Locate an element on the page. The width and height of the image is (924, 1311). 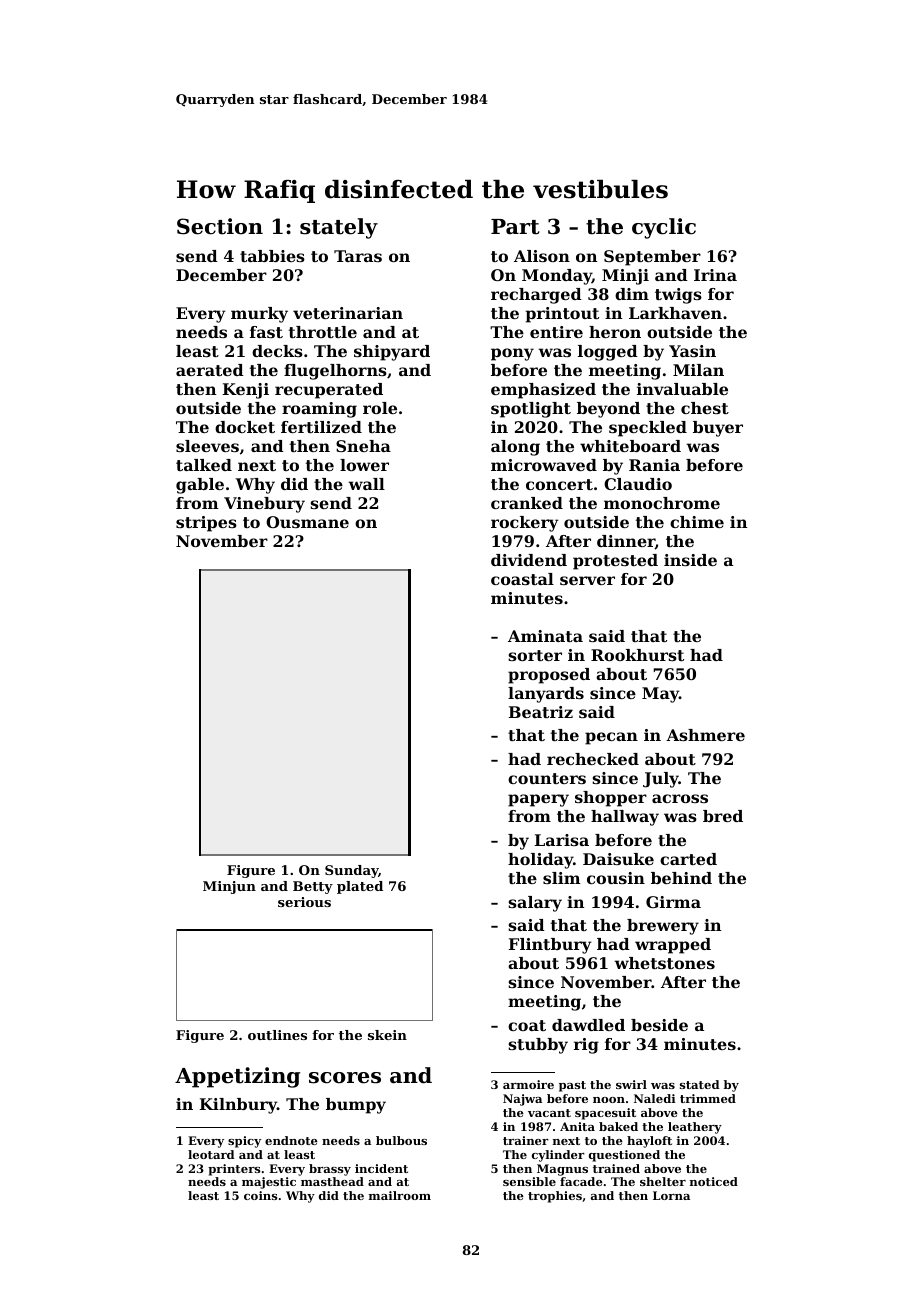
Appetizing is located at coordinates (237, 1077).
